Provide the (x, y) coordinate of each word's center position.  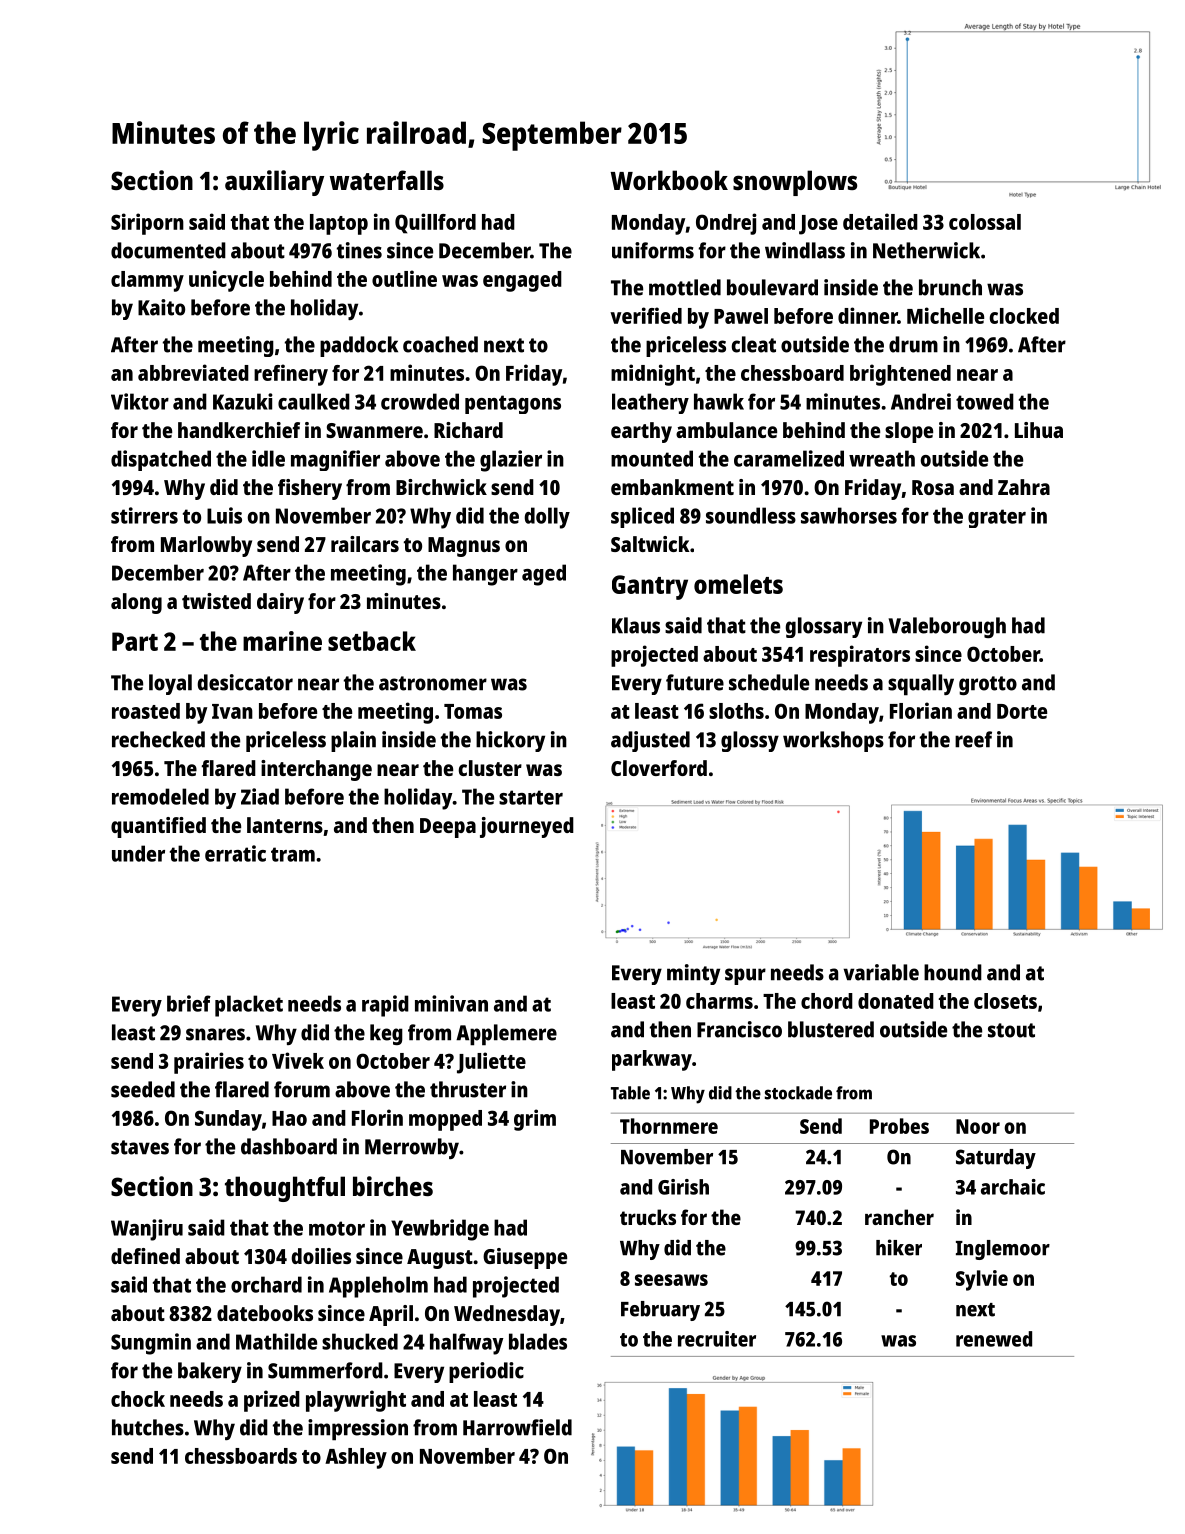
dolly (547, 518)
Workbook (669, 180)
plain (353, 741)
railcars (365, 544)
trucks (648, 1217)
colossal (985, 222)
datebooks (265, 1313)
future (695, 682)
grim (535, 1120)
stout (1011, 1030)
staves (140, 1147)
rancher (899, 1217)
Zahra (1024, 487)
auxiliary (274, 183)
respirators (860, 656)
